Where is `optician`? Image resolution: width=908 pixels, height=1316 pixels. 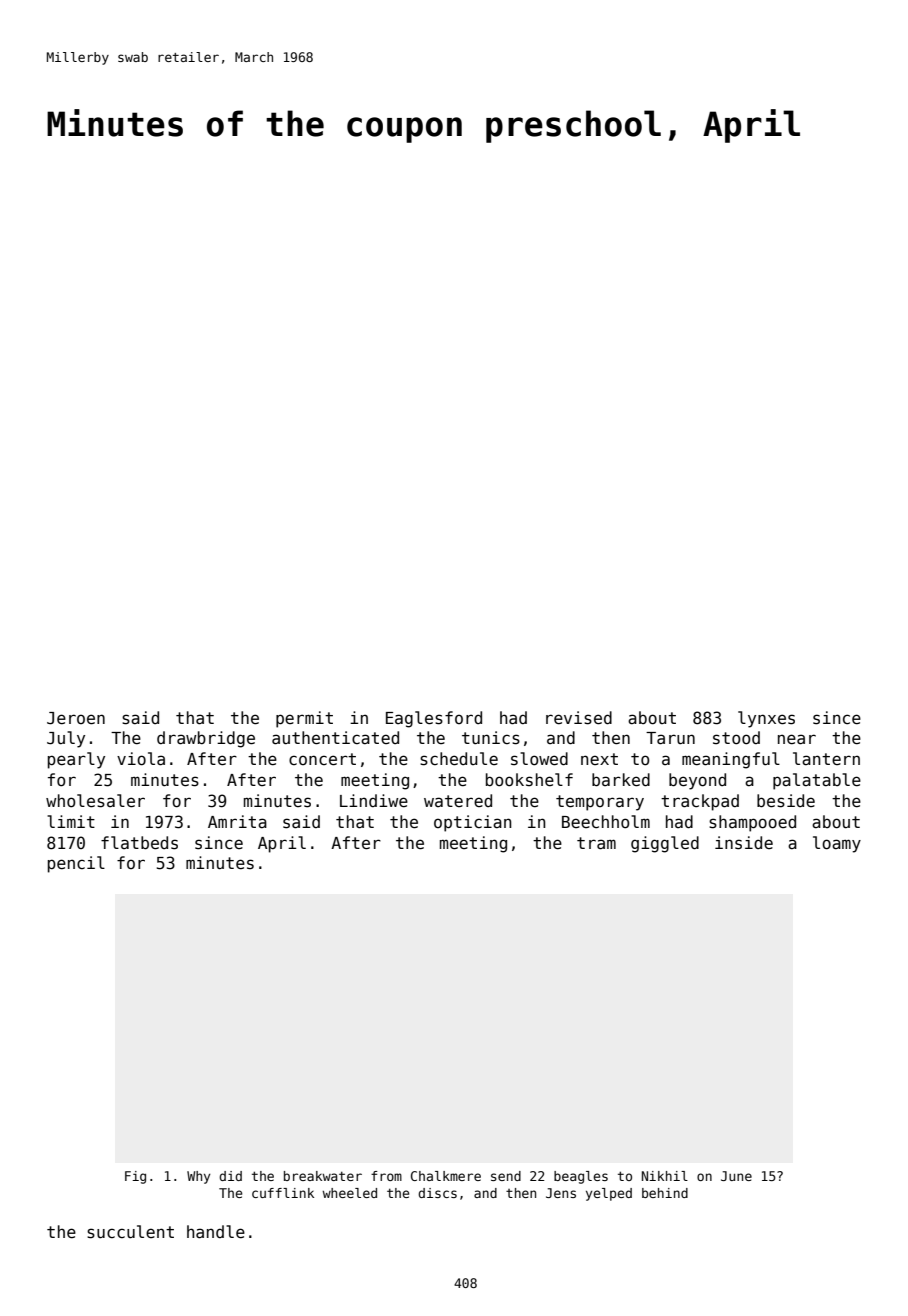 optician is located at coordinates (473, 823).
